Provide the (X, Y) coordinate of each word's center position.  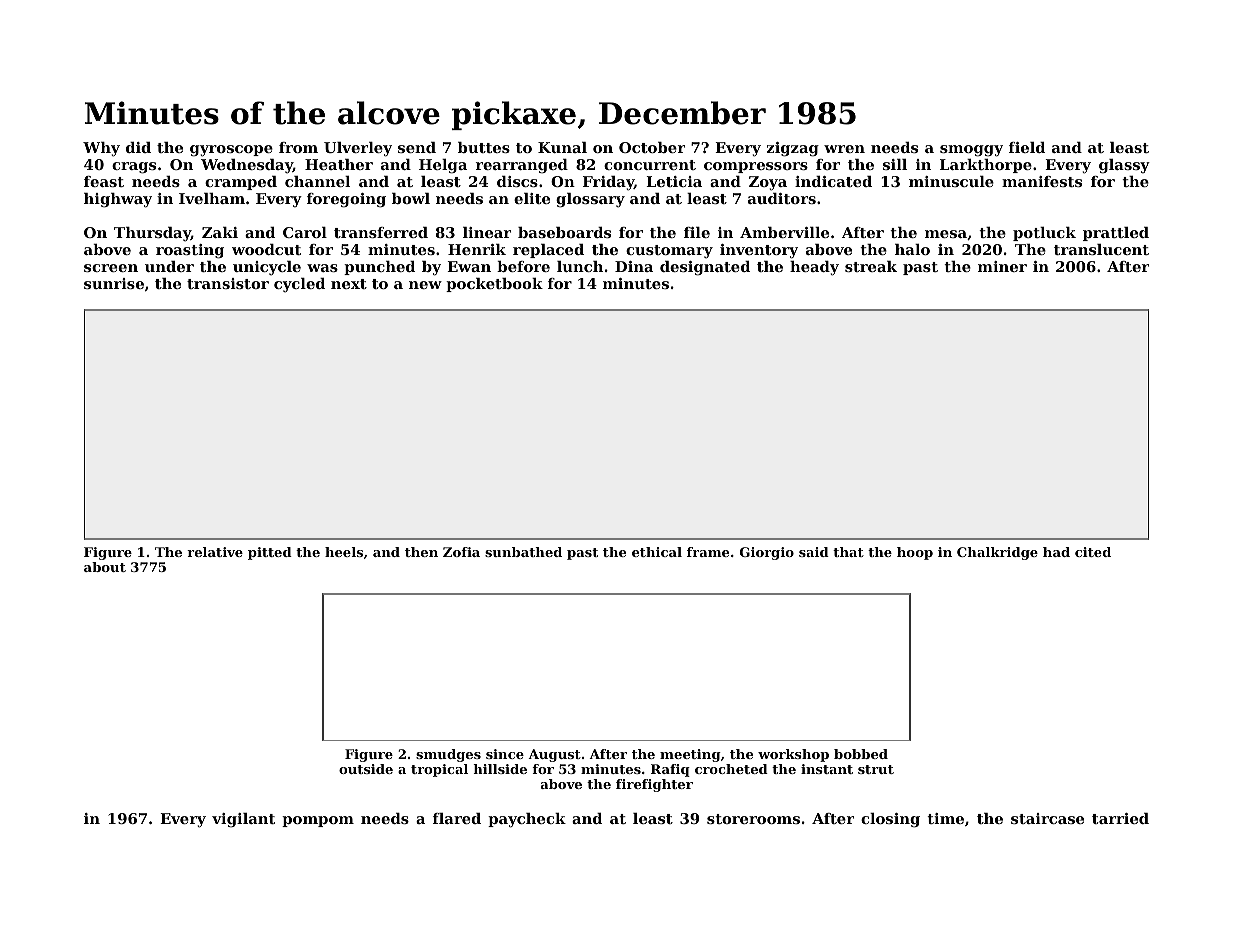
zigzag (793, 149)
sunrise (114, 283)
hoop (915, 553)
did (138, 147)
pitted (270, 553)
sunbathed (523, 552)
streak (871, 266)
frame (708, 552)
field (1027, 147)
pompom (318, 821)
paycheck (527, 820)
